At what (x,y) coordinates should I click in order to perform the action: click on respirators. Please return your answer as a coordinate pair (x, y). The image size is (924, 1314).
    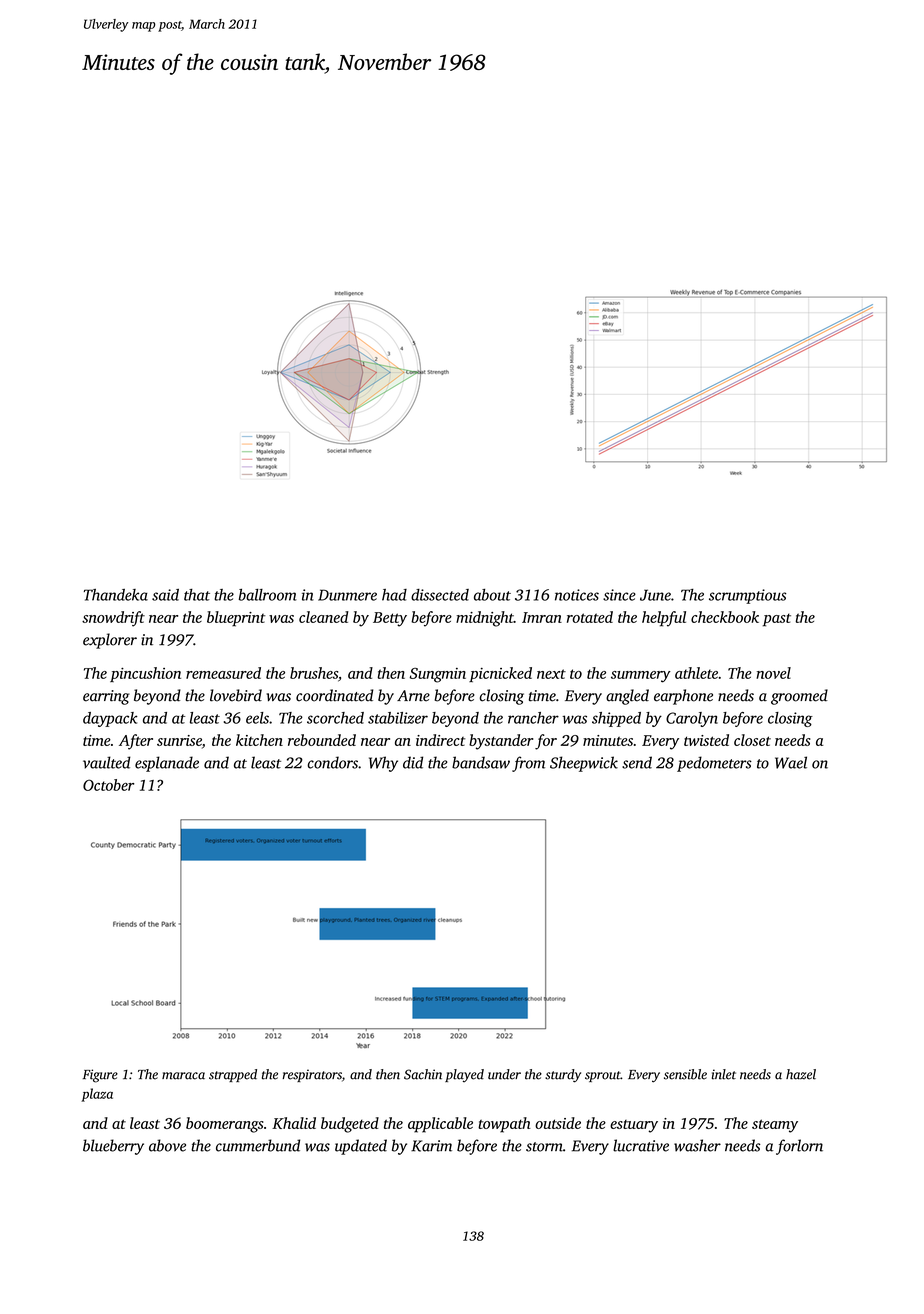
    Looking at the image, I should click on (312, 1075).
